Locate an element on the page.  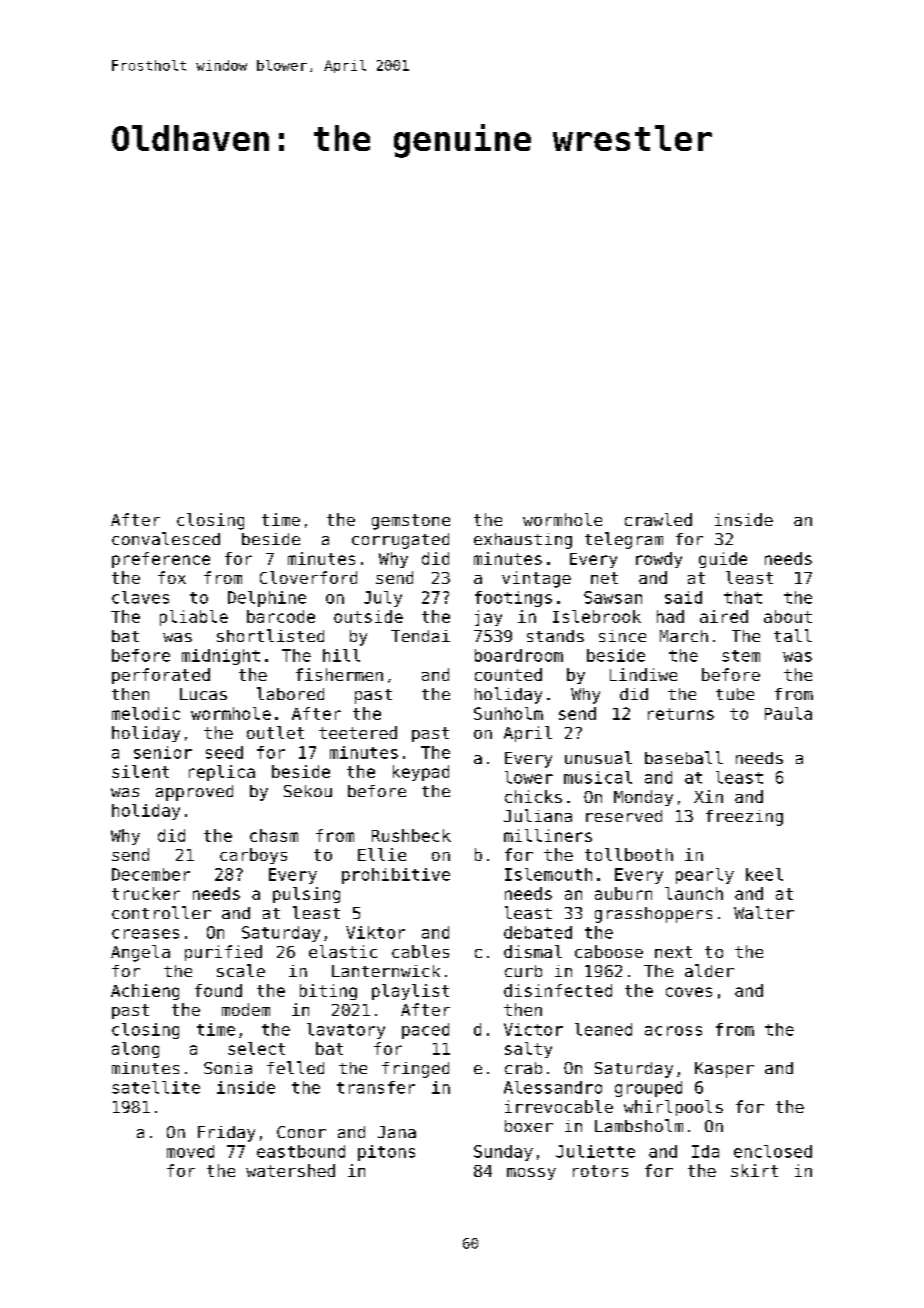
Monday is located at coordinates (643, 798).
